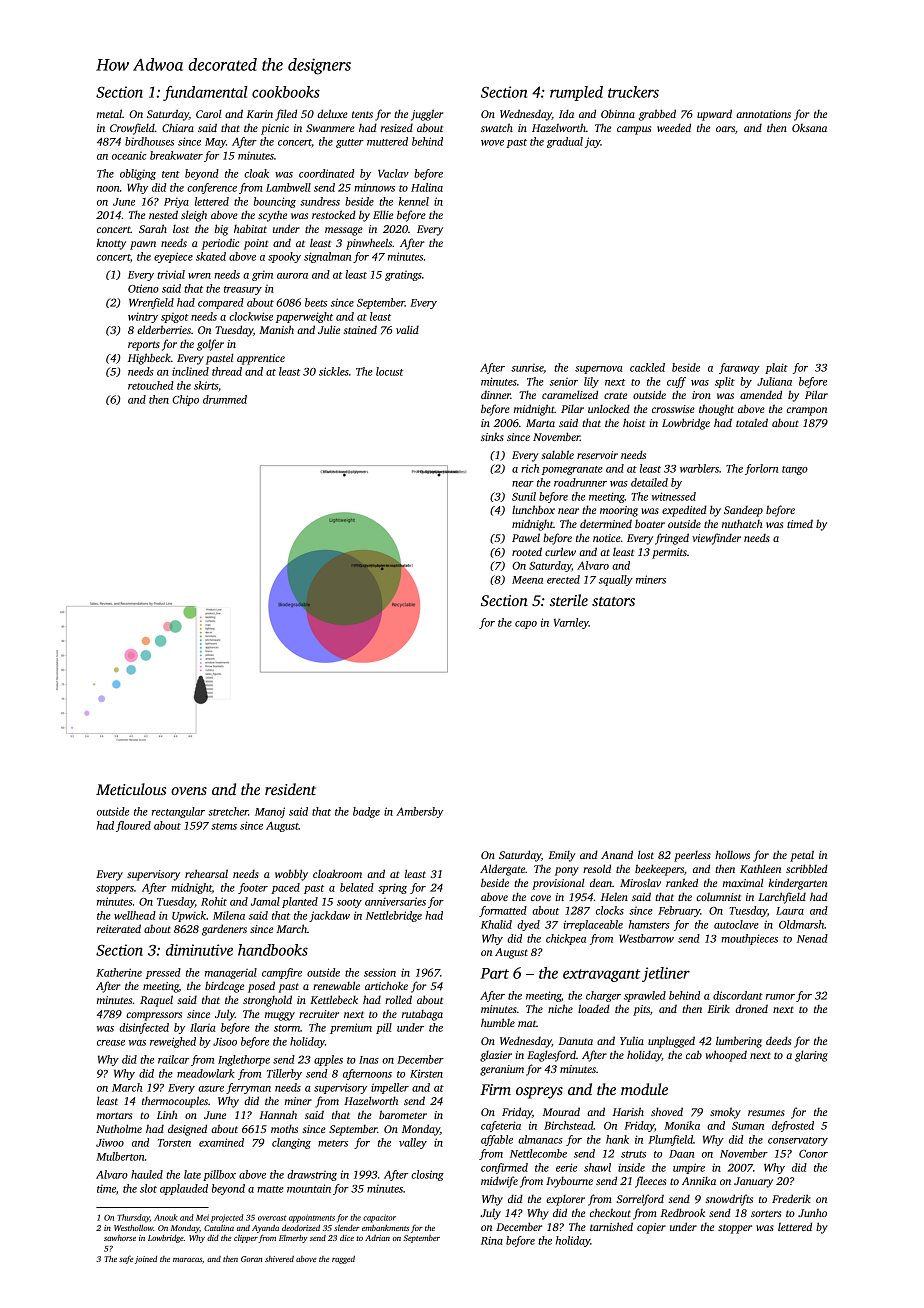 The height and width of the document is (1308, 924). I want to click on Meticulous, so click(131, 789).
